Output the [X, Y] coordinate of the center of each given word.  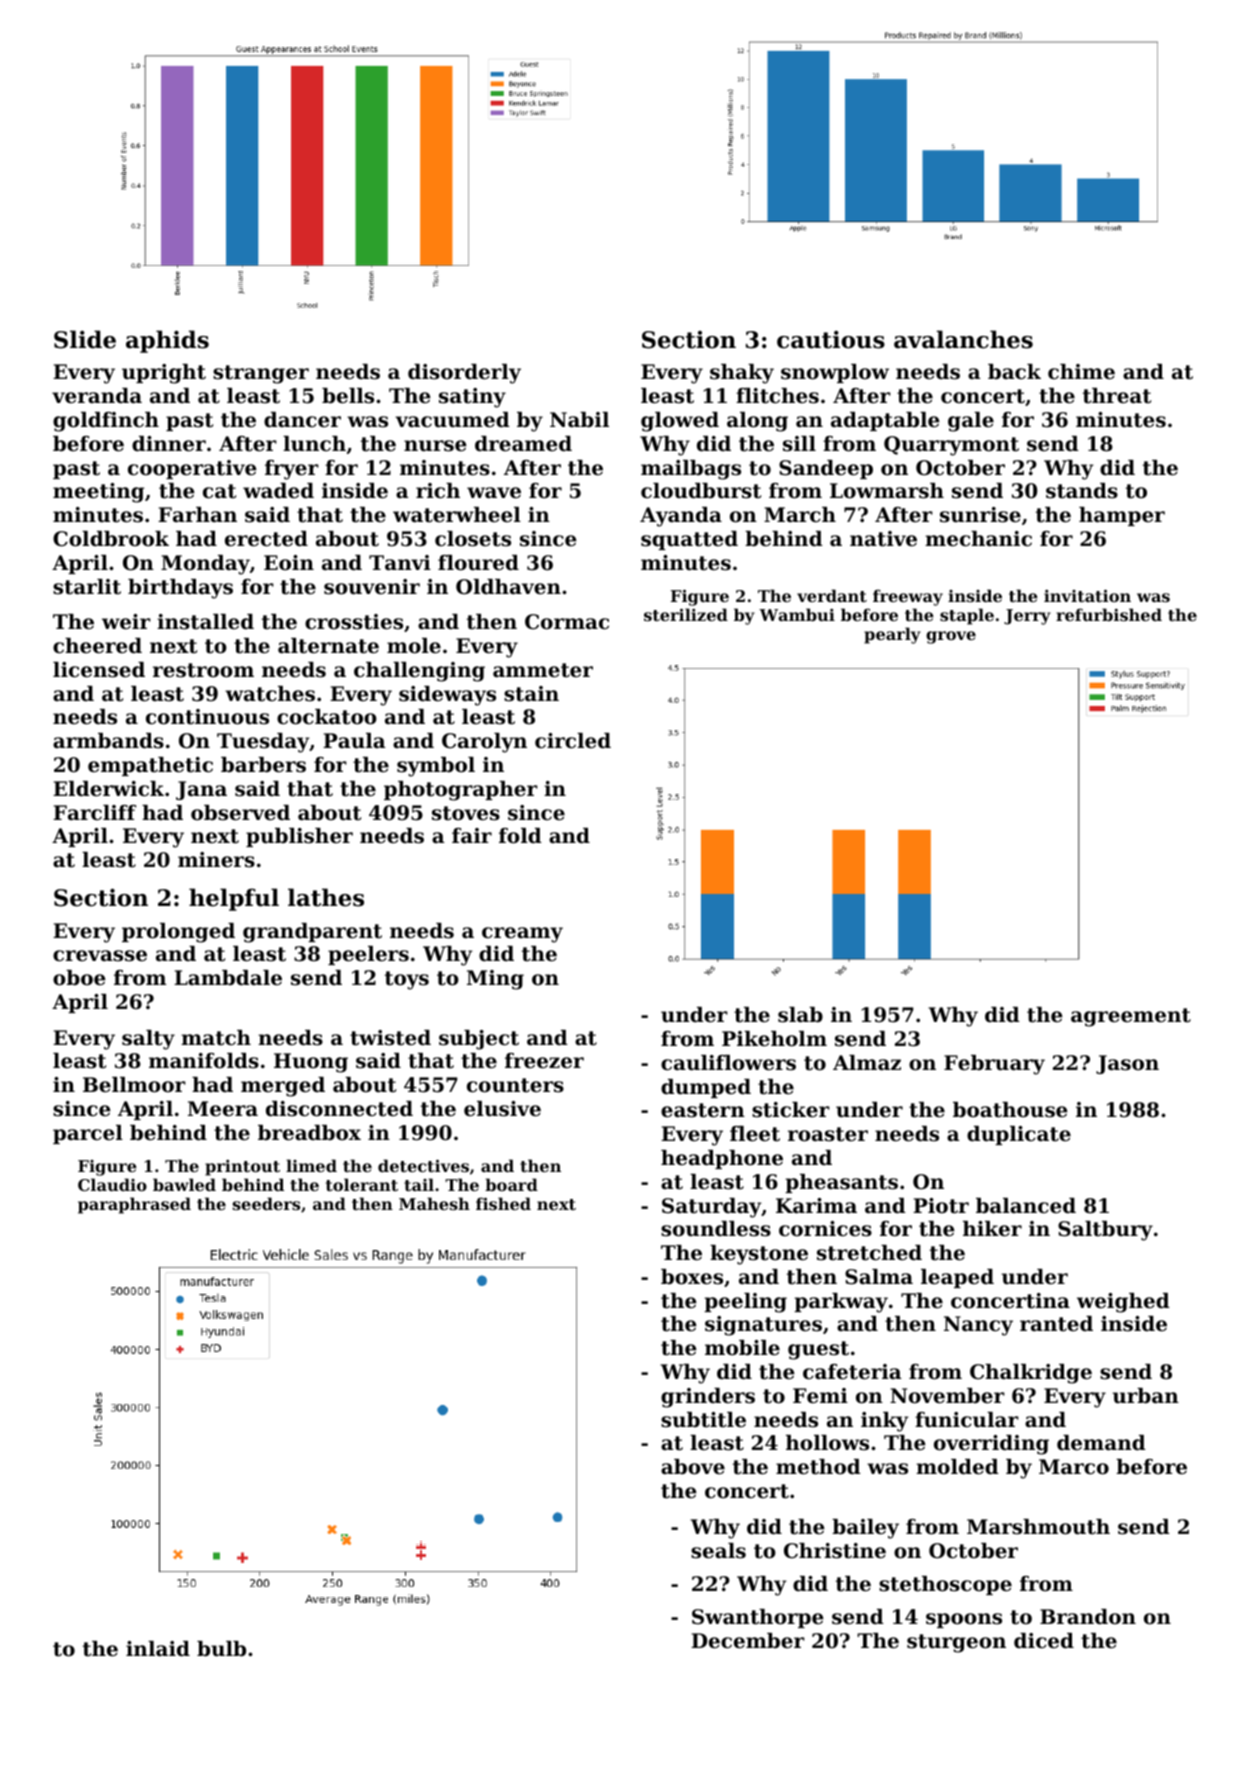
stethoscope [945, 1585]
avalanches [963, 339]
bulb [221, 1649]
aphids [167, 341]
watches [270, 694]
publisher [299, 837]
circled [573, 741]
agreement [1131, 1017]
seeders [266, 1203]
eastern [703, 1110]
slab [800, 1015]
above [693, 1467]
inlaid [158, 1649]
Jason [1127, 1064]
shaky [742, 374]
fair [472, 836]
